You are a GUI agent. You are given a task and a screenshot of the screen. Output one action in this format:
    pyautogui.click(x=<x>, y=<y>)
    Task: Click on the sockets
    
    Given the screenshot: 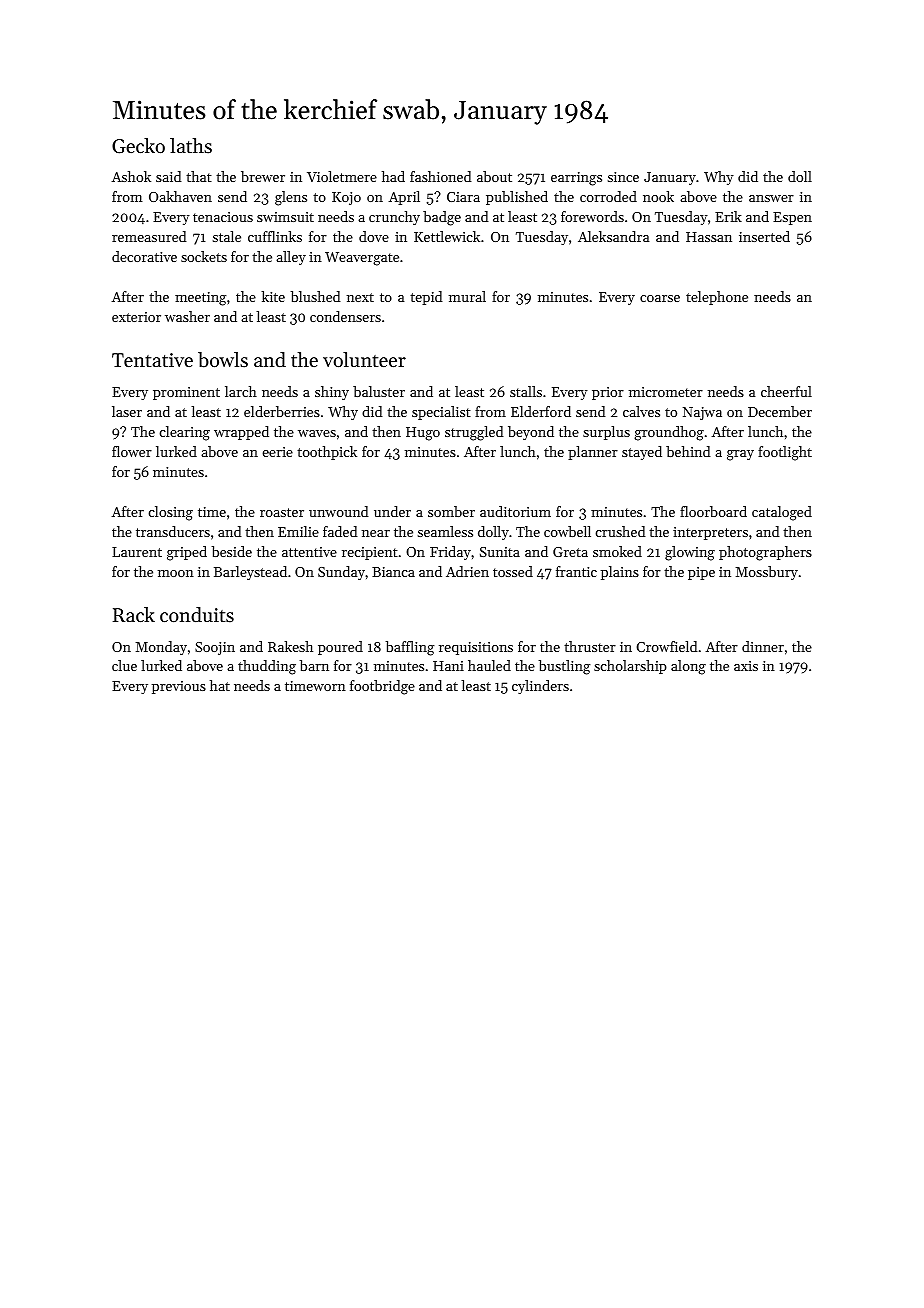 What is the action you would take?
    pyautogui.click(x=204, y=256)
